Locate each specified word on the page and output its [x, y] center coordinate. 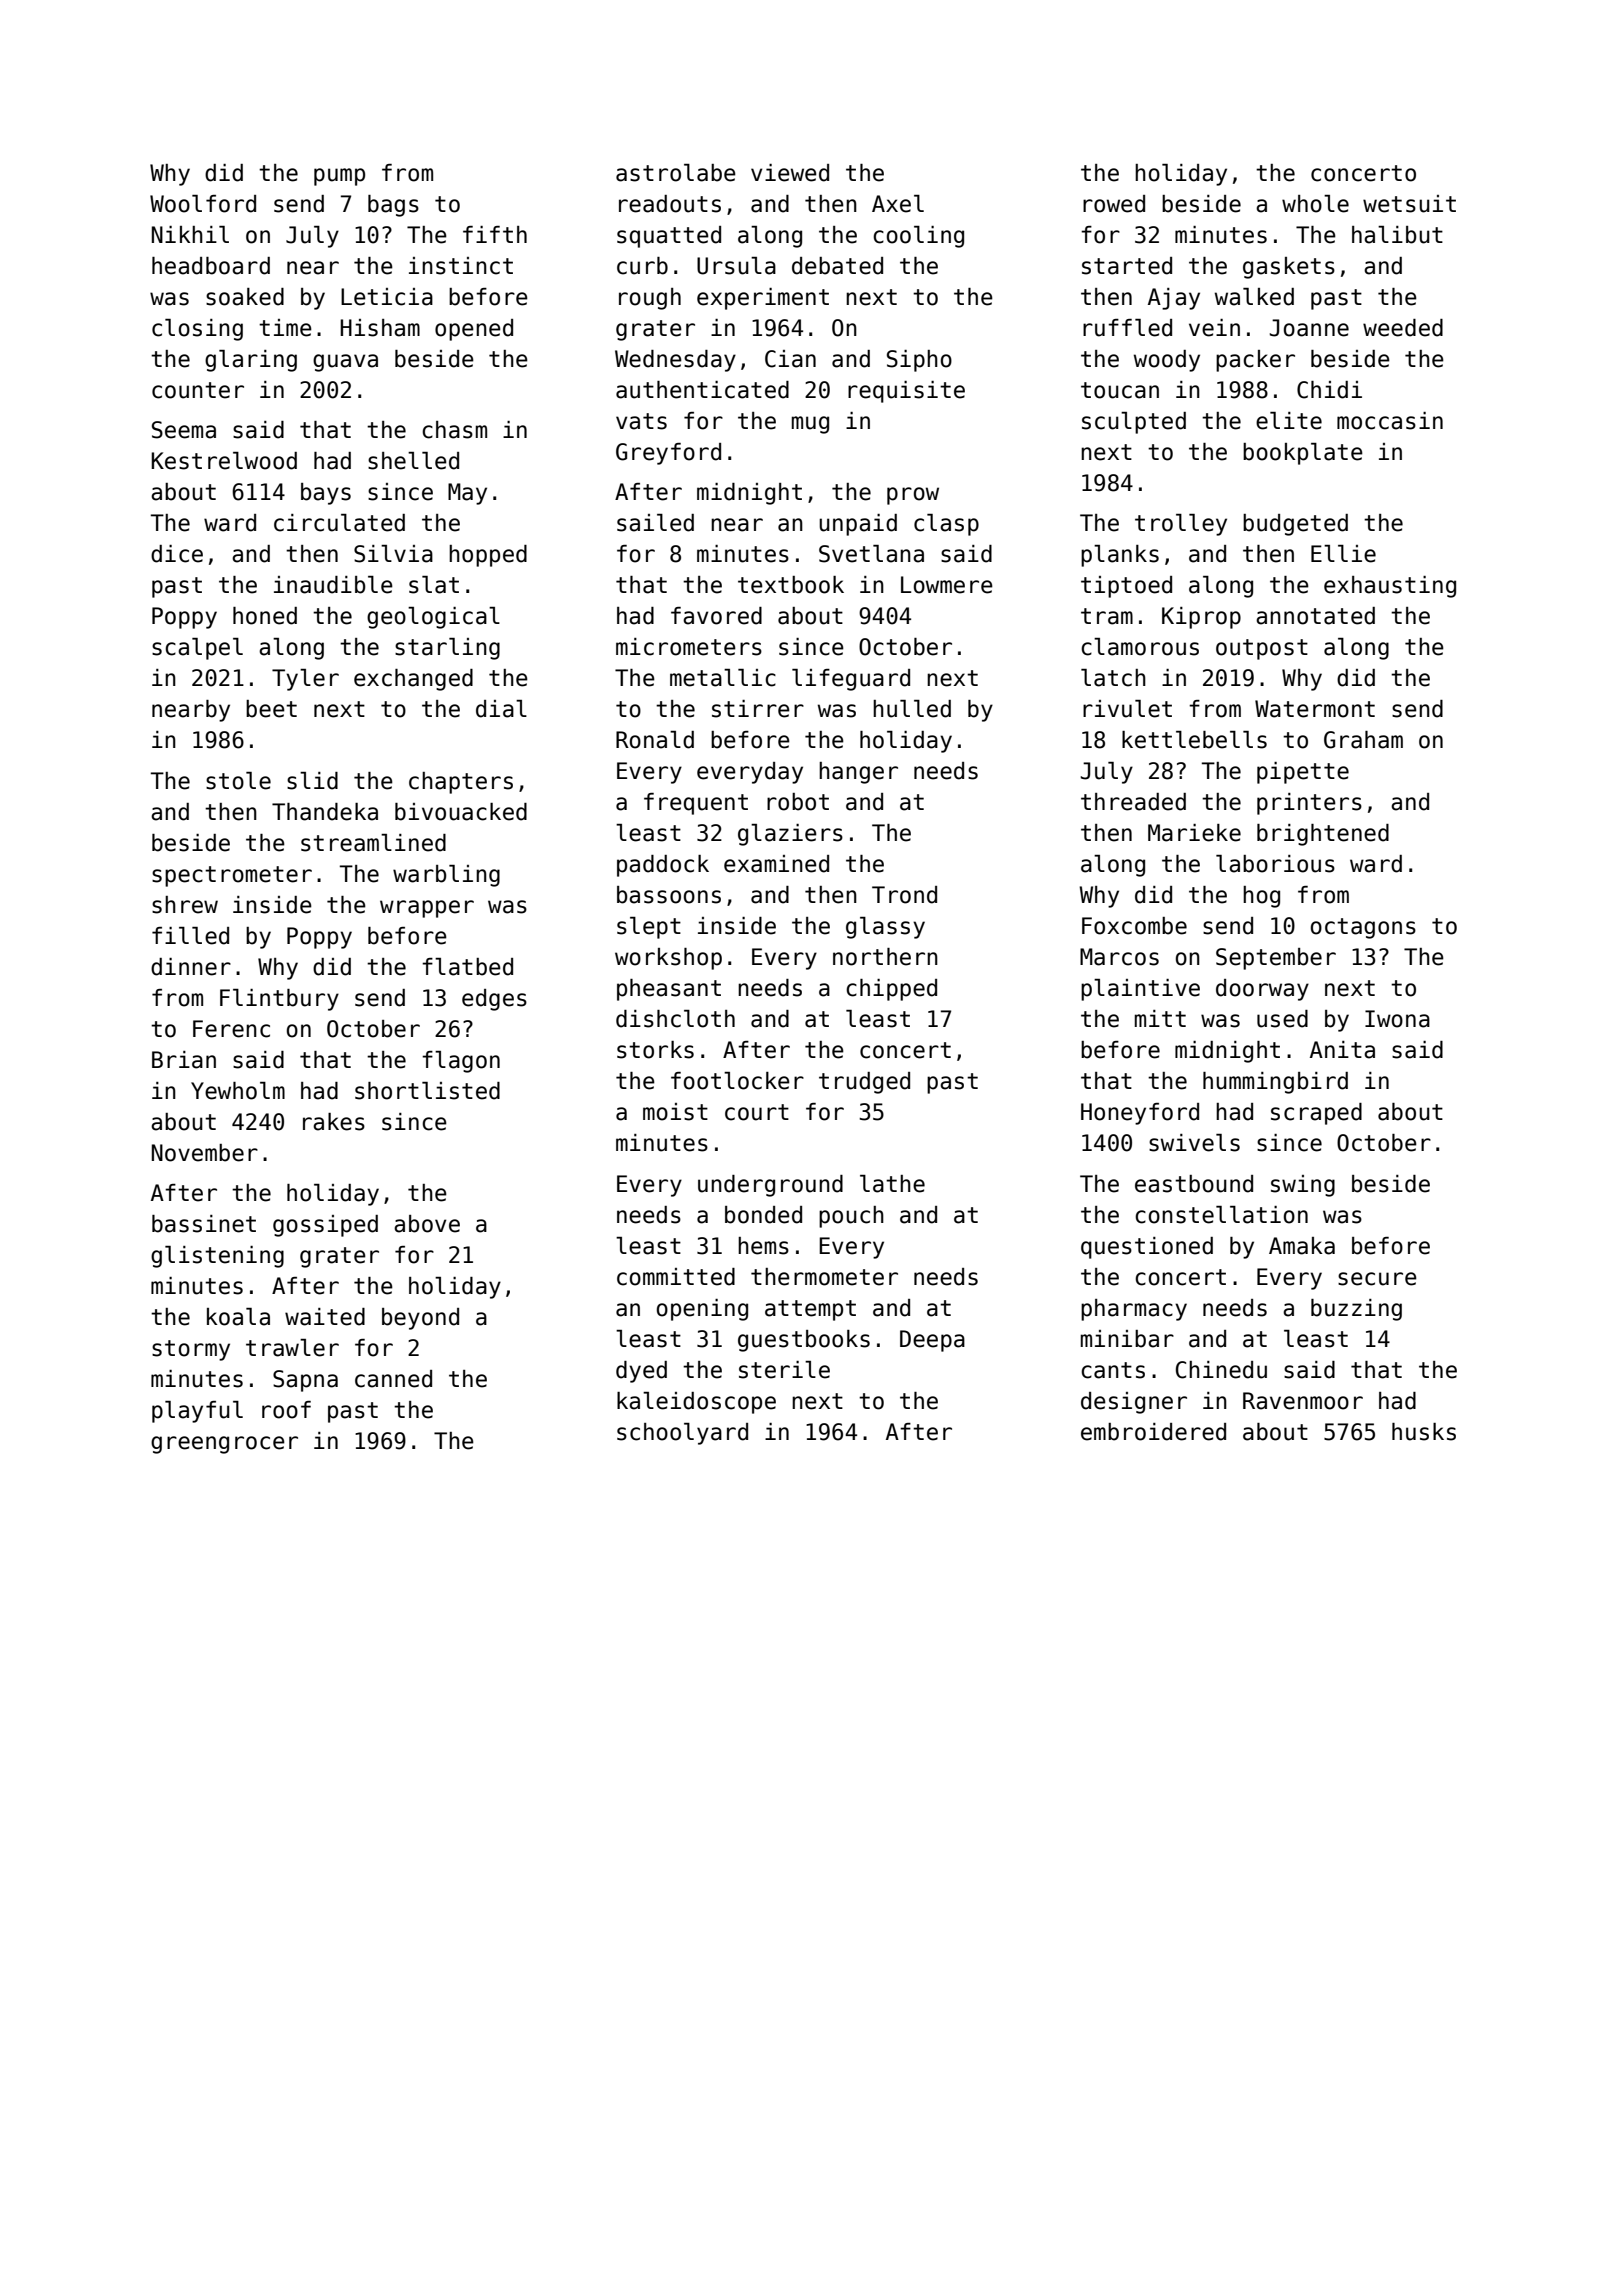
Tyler [305, 680]
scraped [1316, 1114]
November [205, 1153]
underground [770, 1186]
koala [238, 1317]
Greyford [668, 454]
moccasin [1390, 421]
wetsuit [1409, 204]
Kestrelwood [224, 461]
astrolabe [676, 173]
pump [339, 177]
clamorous [1140, 647]
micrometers [689, 647]
